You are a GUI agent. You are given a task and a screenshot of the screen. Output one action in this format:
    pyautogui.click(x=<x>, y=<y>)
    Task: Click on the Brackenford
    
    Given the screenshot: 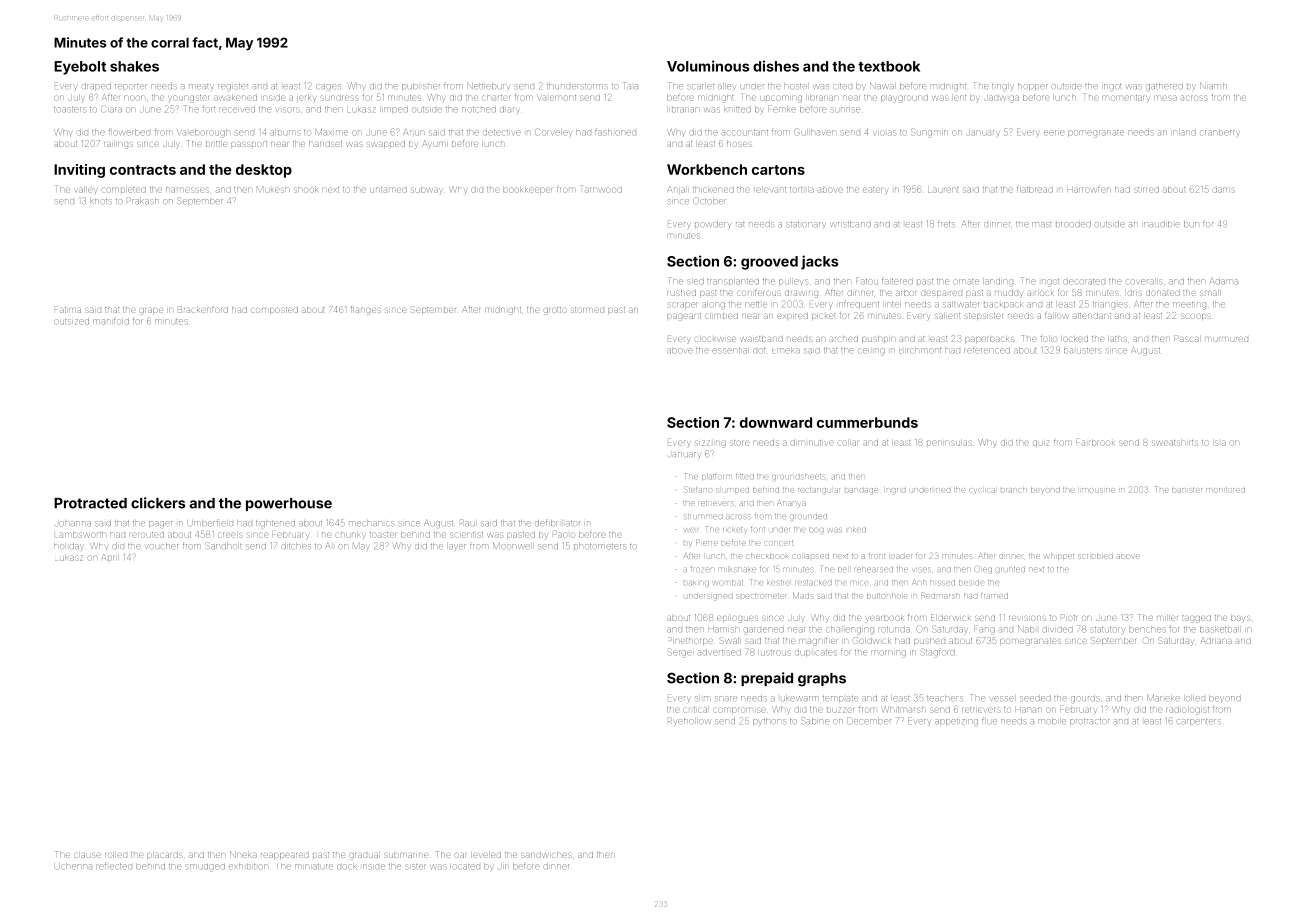 What is the action you would take?
    pyautogui.click(x=203, y=310)
